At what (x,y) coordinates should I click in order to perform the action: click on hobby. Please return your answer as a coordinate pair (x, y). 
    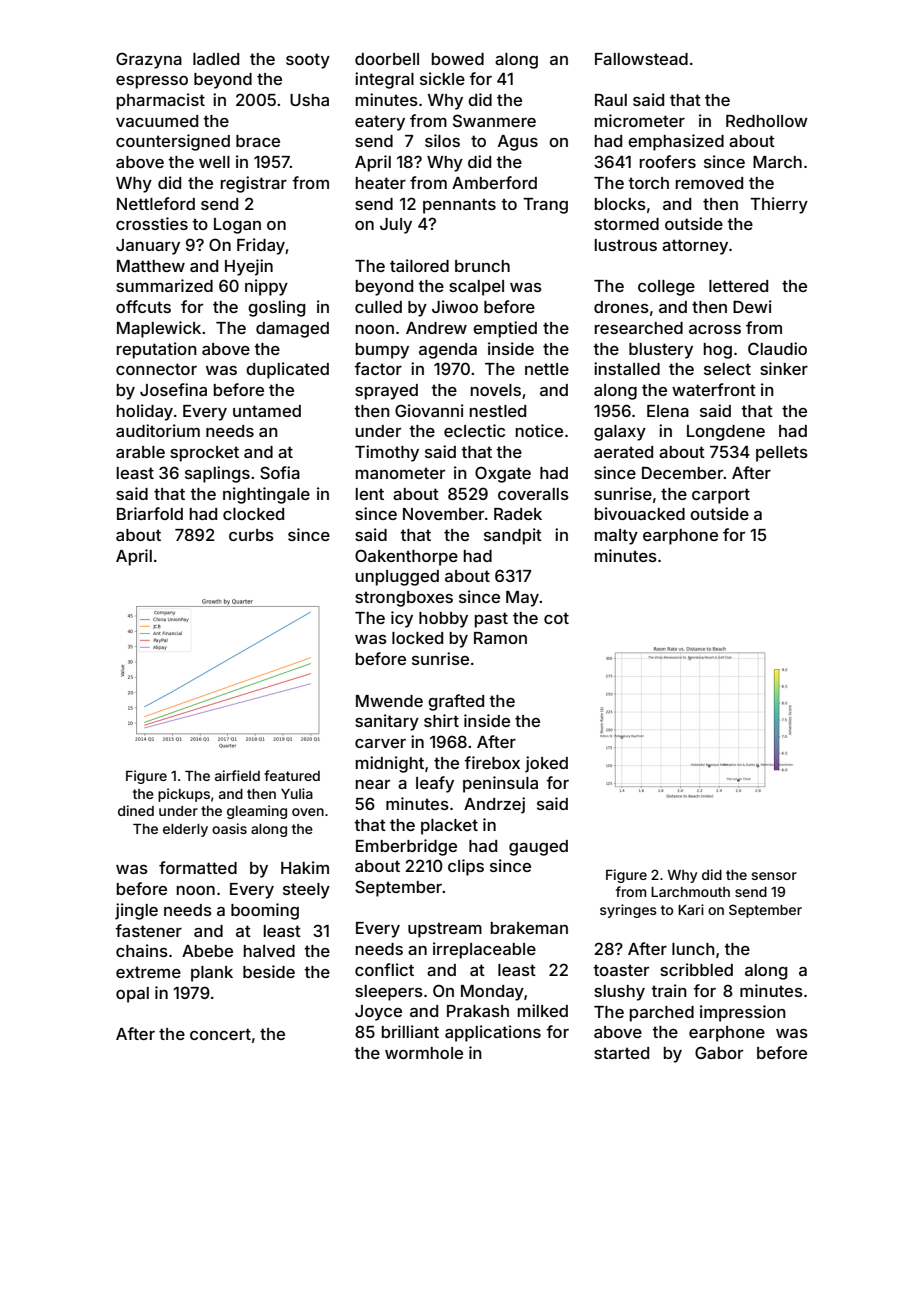
    Looking at the image, I should click on (443, 620).
